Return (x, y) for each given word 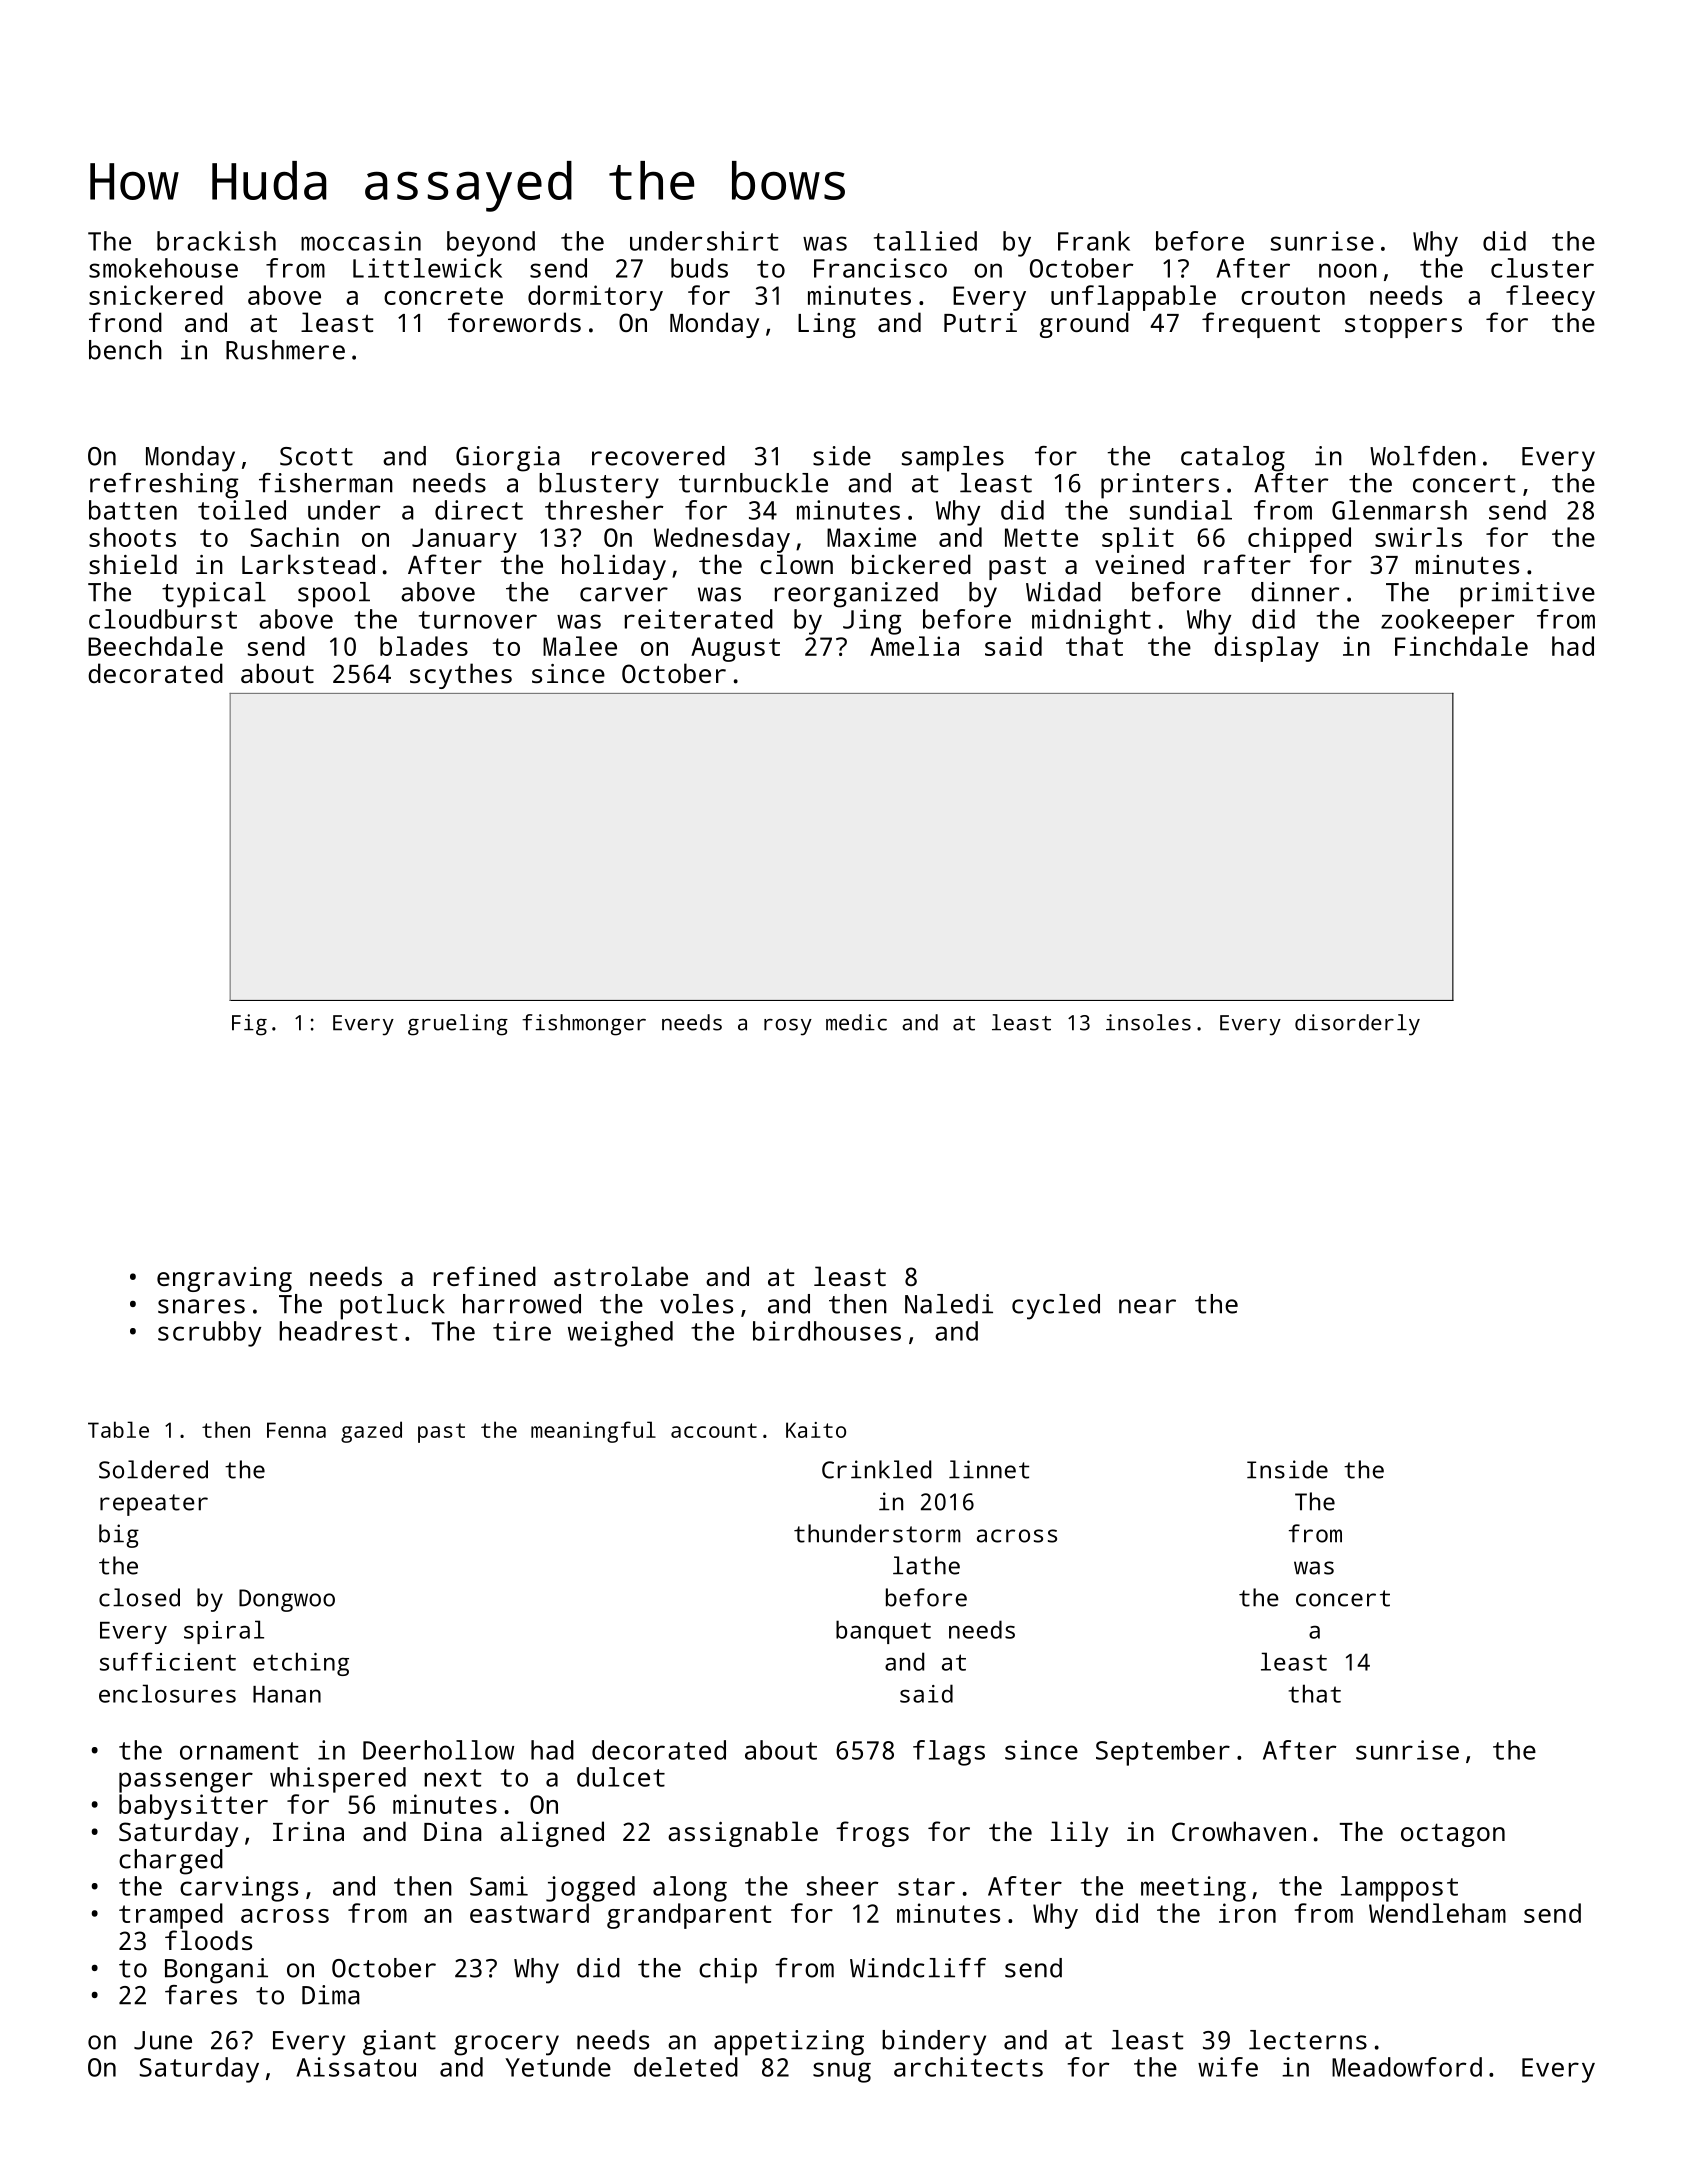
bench (125, 350)
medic (856, 1022)
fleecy (1550, 298)
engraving (224, 1279)
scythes (461, 676)
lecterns (1308, 2040)
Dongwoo (287, 1600)
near (1147, 1306)
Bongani (216, 1971)
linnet (989, 1469)
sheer (843, 1886)
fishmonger (584, 1025)
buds (699, 268)
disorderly (1357, 1025)
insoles (1148, 1022)
